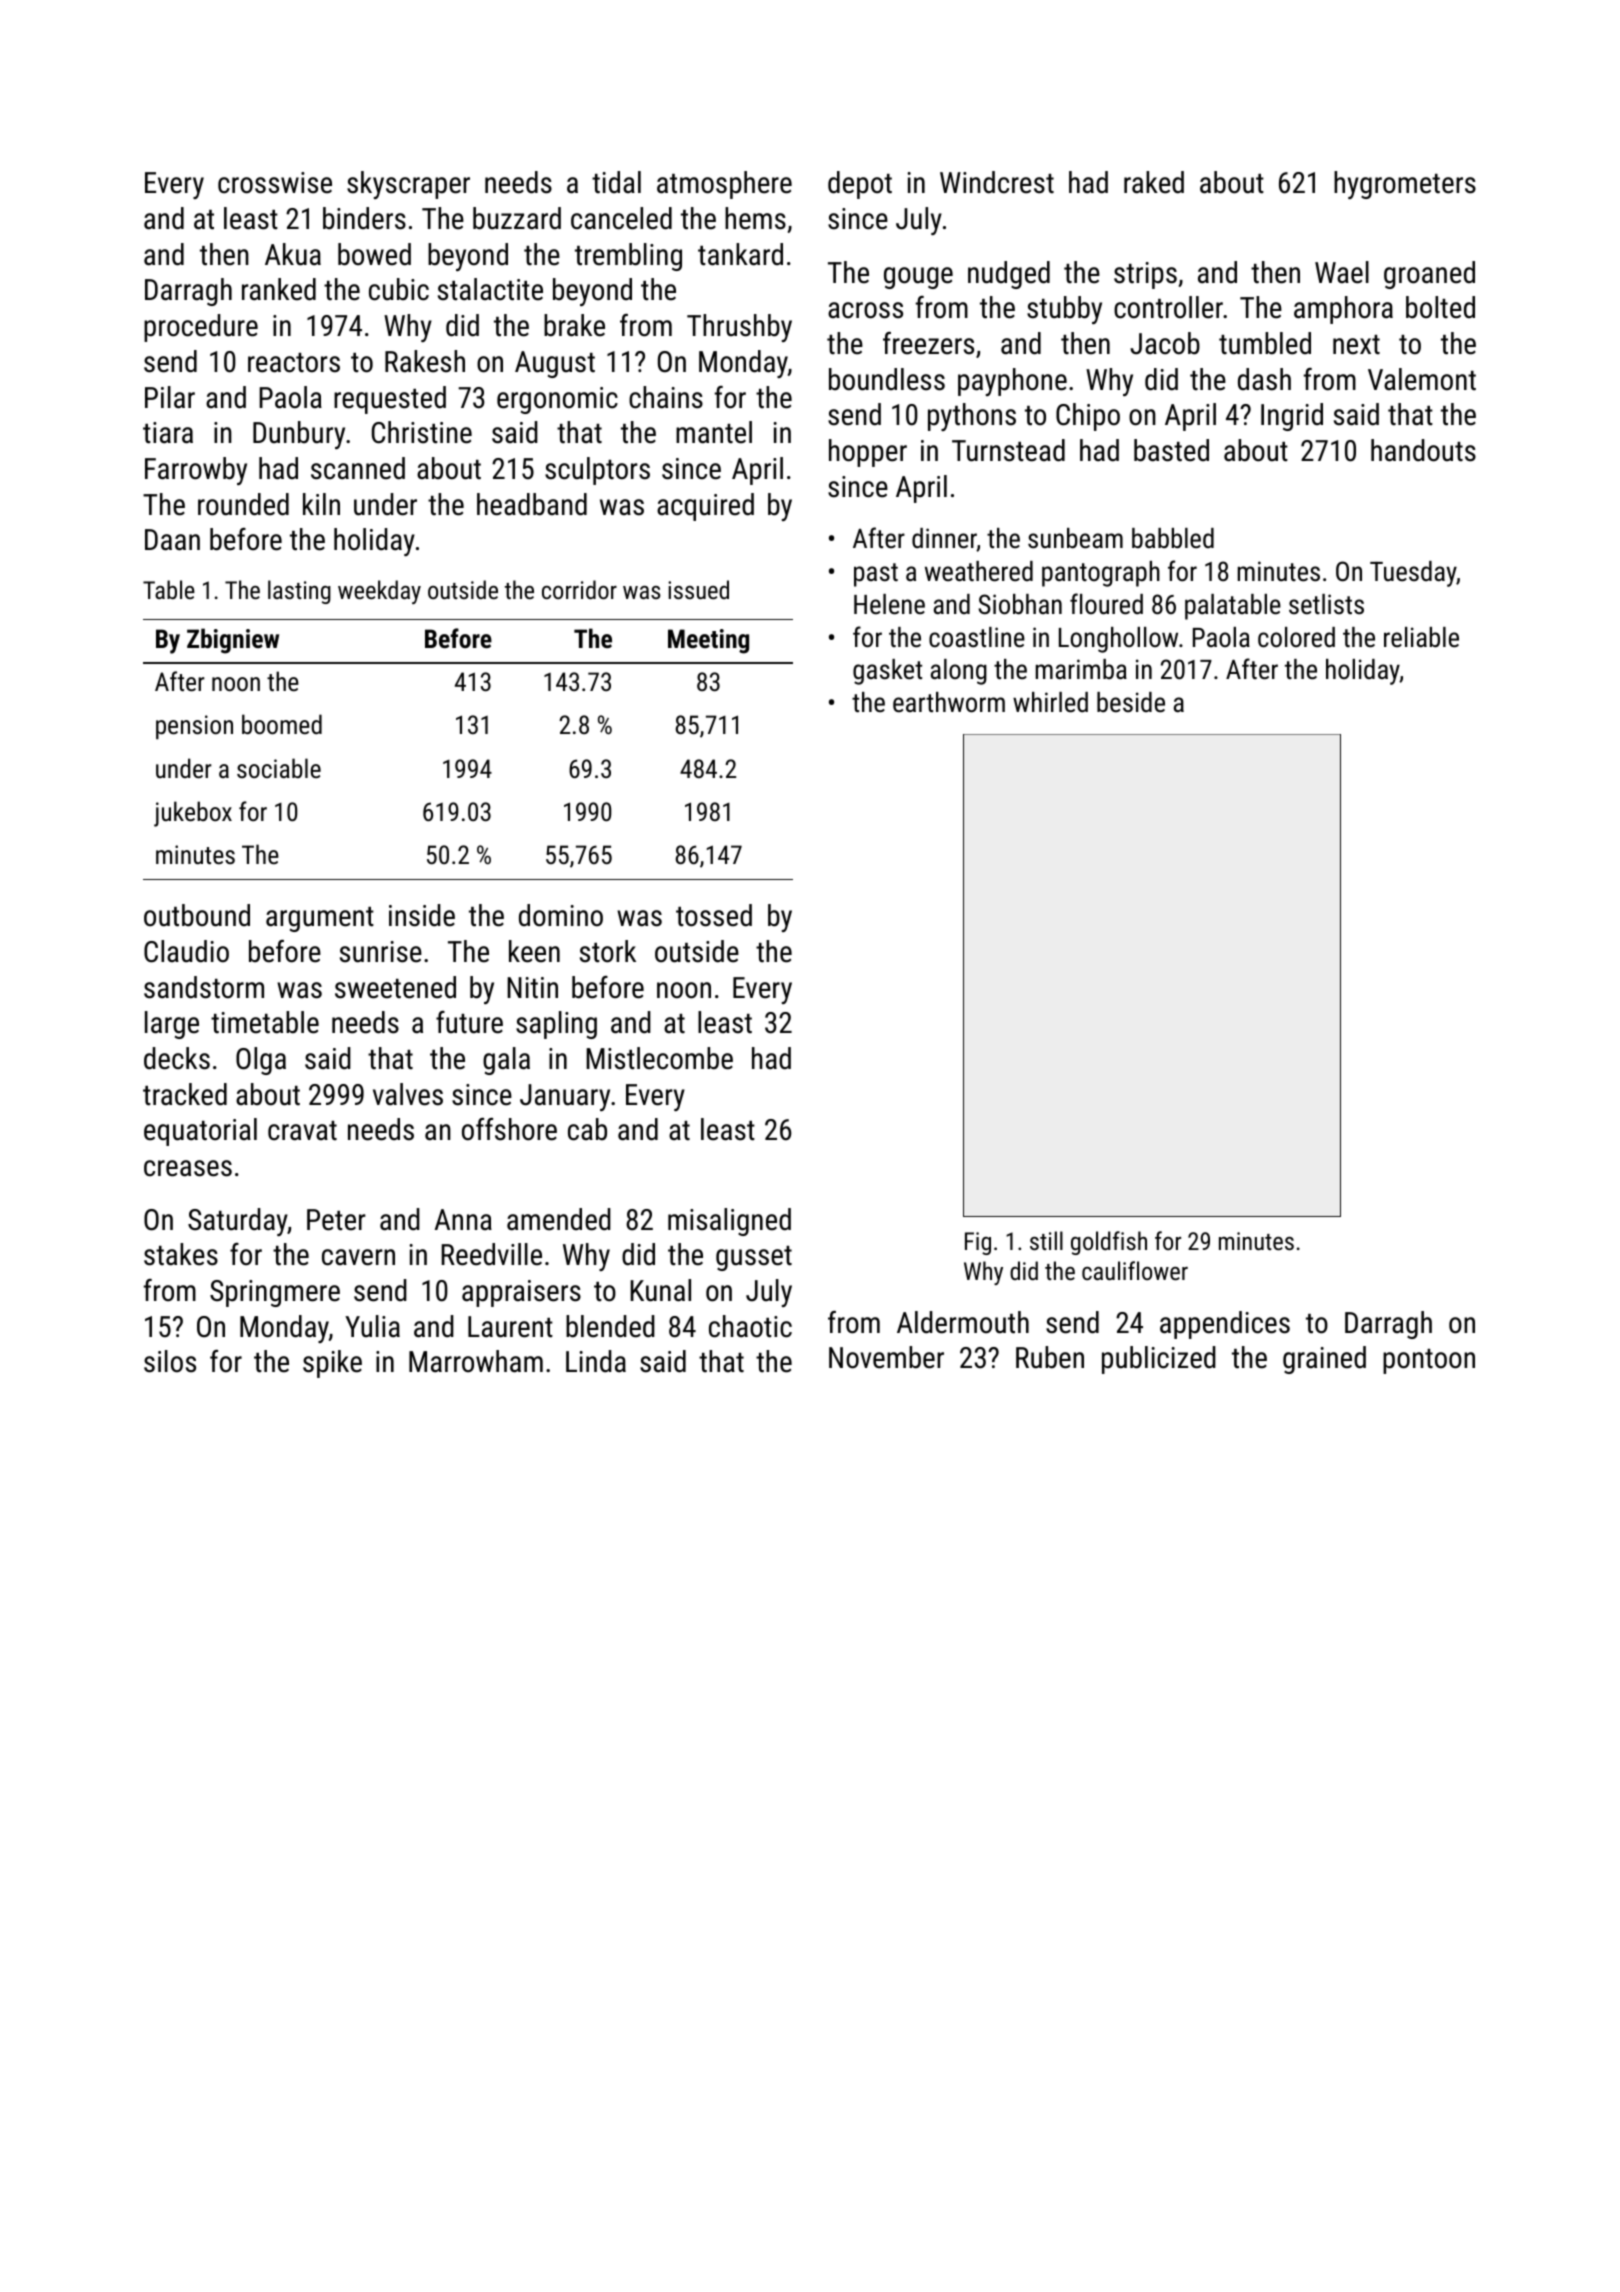  Describe the element at coordinates (1131, 702) in the screenshot. I see `beside` at that location.
